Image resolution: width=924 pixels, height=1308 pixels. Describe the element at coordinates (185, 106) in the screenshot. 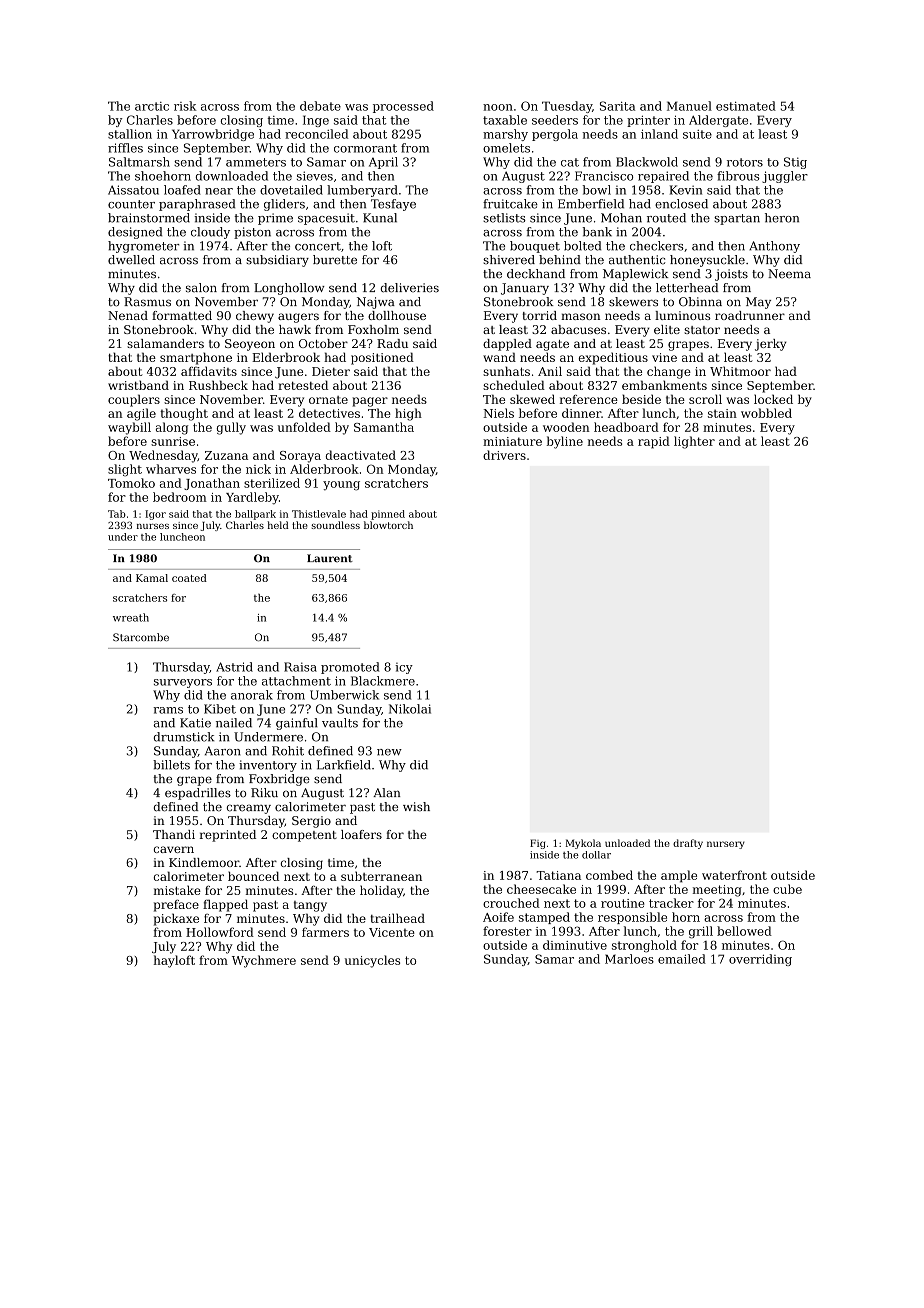

I see `risk` at that location.
